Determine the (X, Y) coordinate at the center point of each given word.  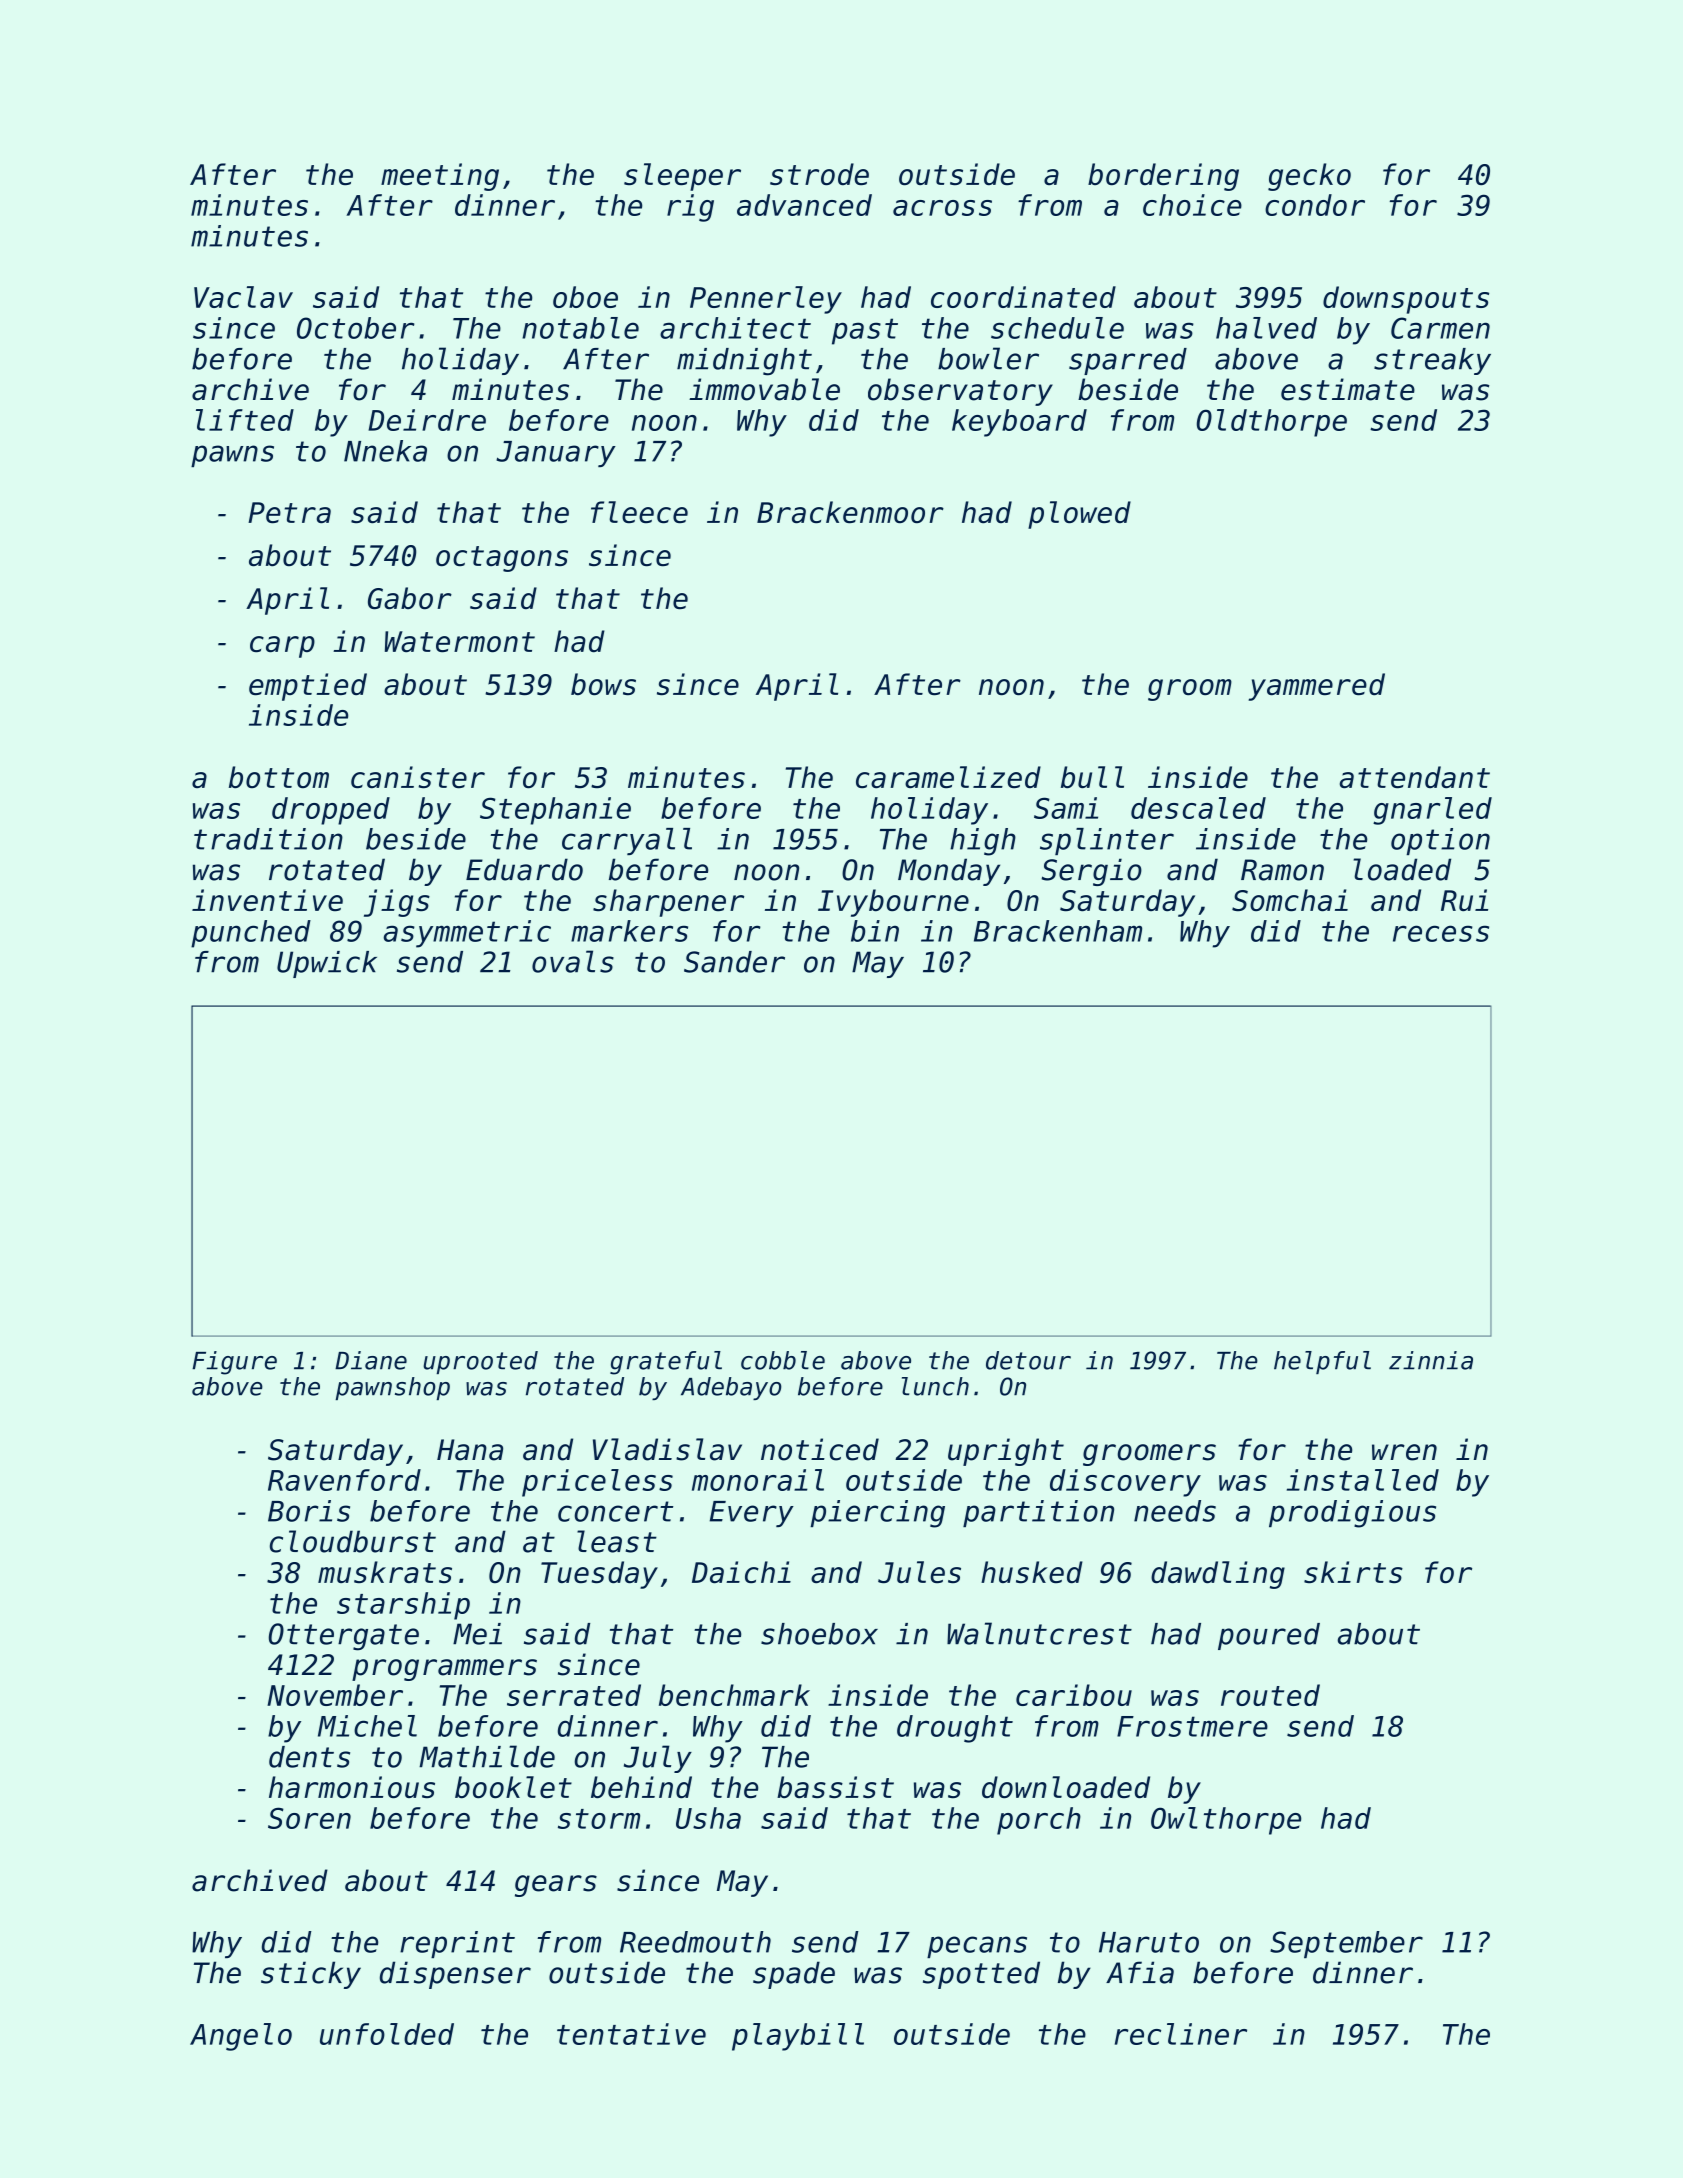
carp (282, 647)
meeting (440, 177)
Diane (371, 1360)
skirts (1353, 1572)
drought (955, 1729)
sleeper (682, 177)
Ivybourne (893, 903)
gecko (1309, 177)
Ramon (1282, 870)
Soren (309, 1818)
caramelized (948, 777)
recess (1441, 933)
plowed (1079, 515)
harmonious (352, 1787)
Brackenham (1058, 931)
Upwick (327, 964)
